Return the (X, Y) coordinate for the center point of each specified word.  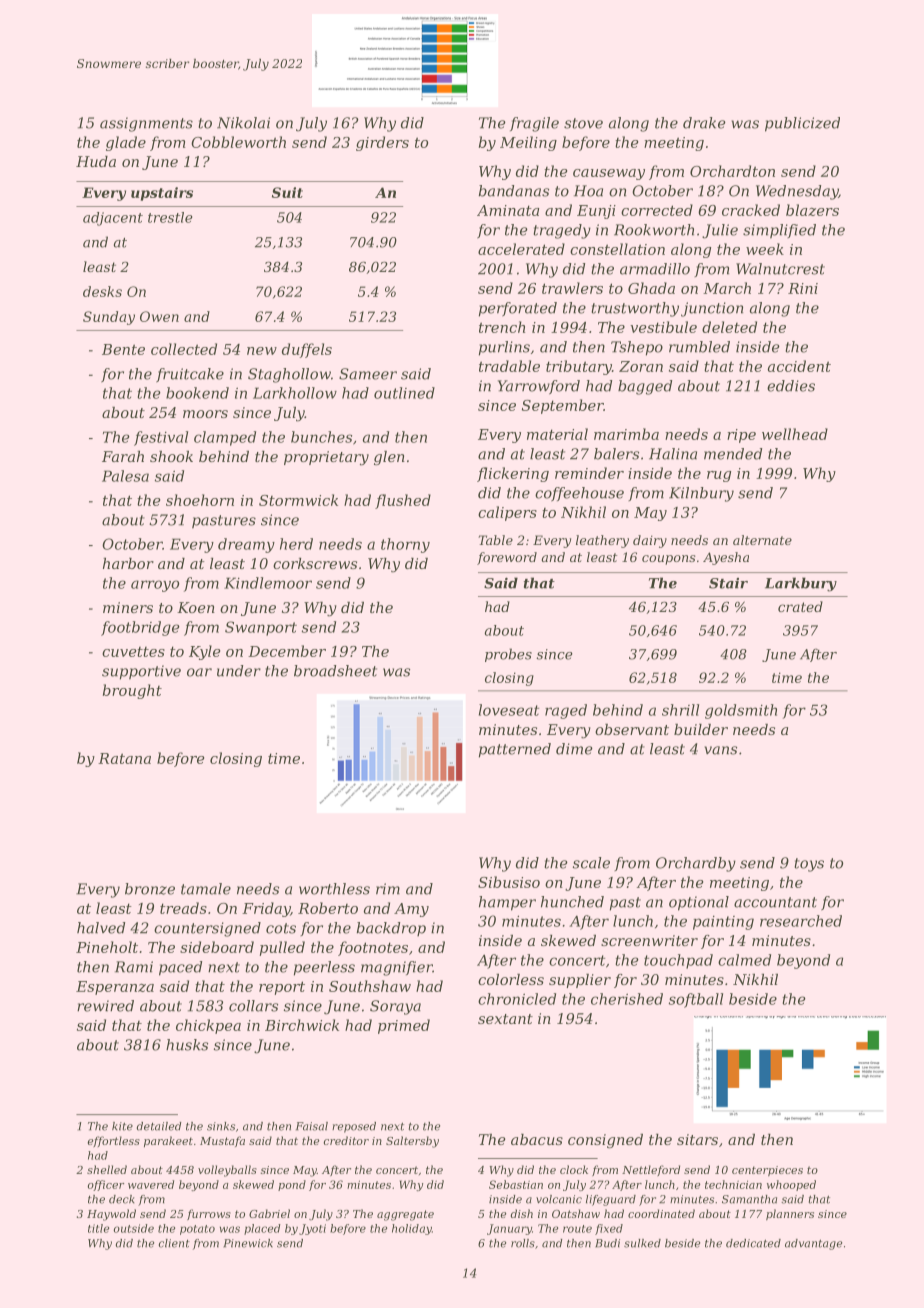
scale (591, 863)
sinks (221, 1126)
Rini (803, 288)
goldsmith (741, 711)
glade (126, 143)
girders (382, 143)
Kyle (204, 652)
